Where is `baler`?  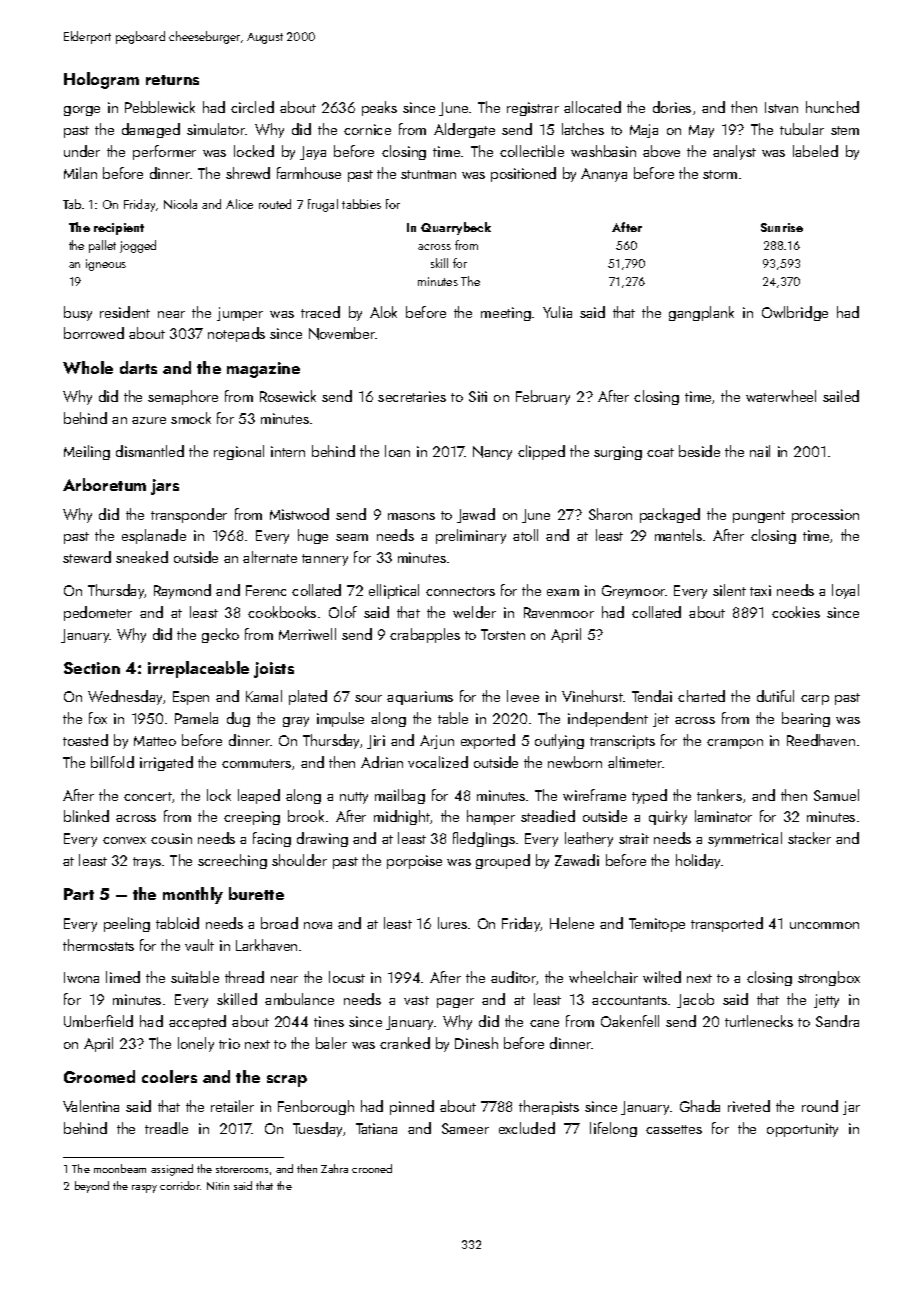
baler is located at coordinates (331, 1043).
